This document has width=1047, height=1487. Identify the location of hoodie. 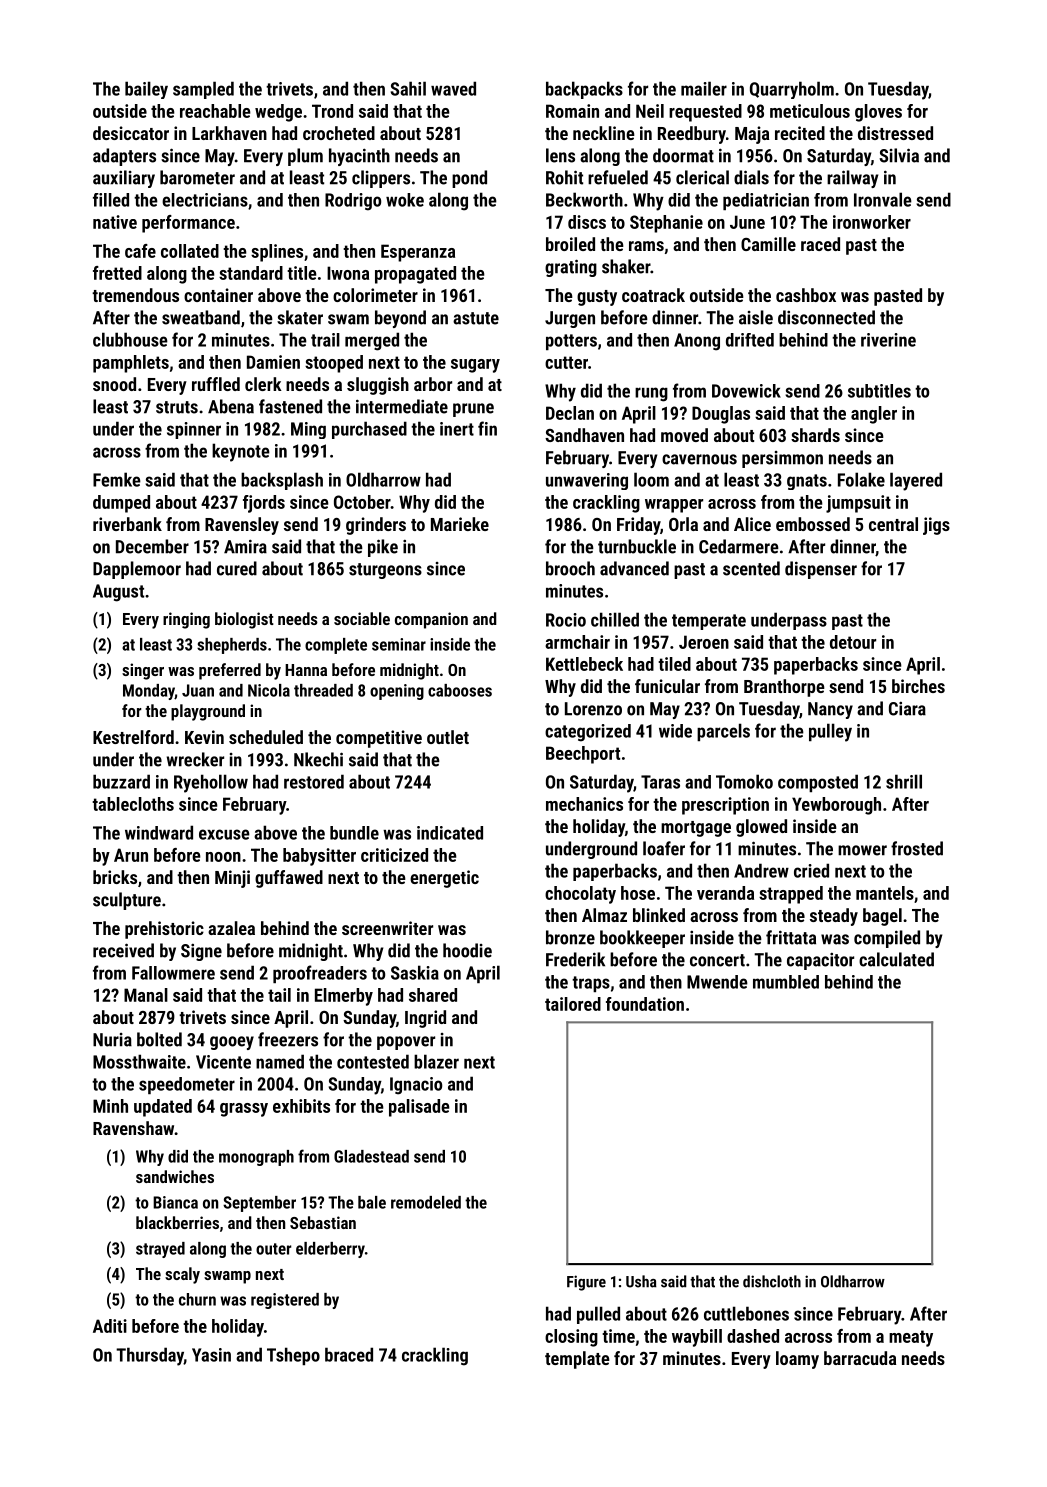
(467, 950).
